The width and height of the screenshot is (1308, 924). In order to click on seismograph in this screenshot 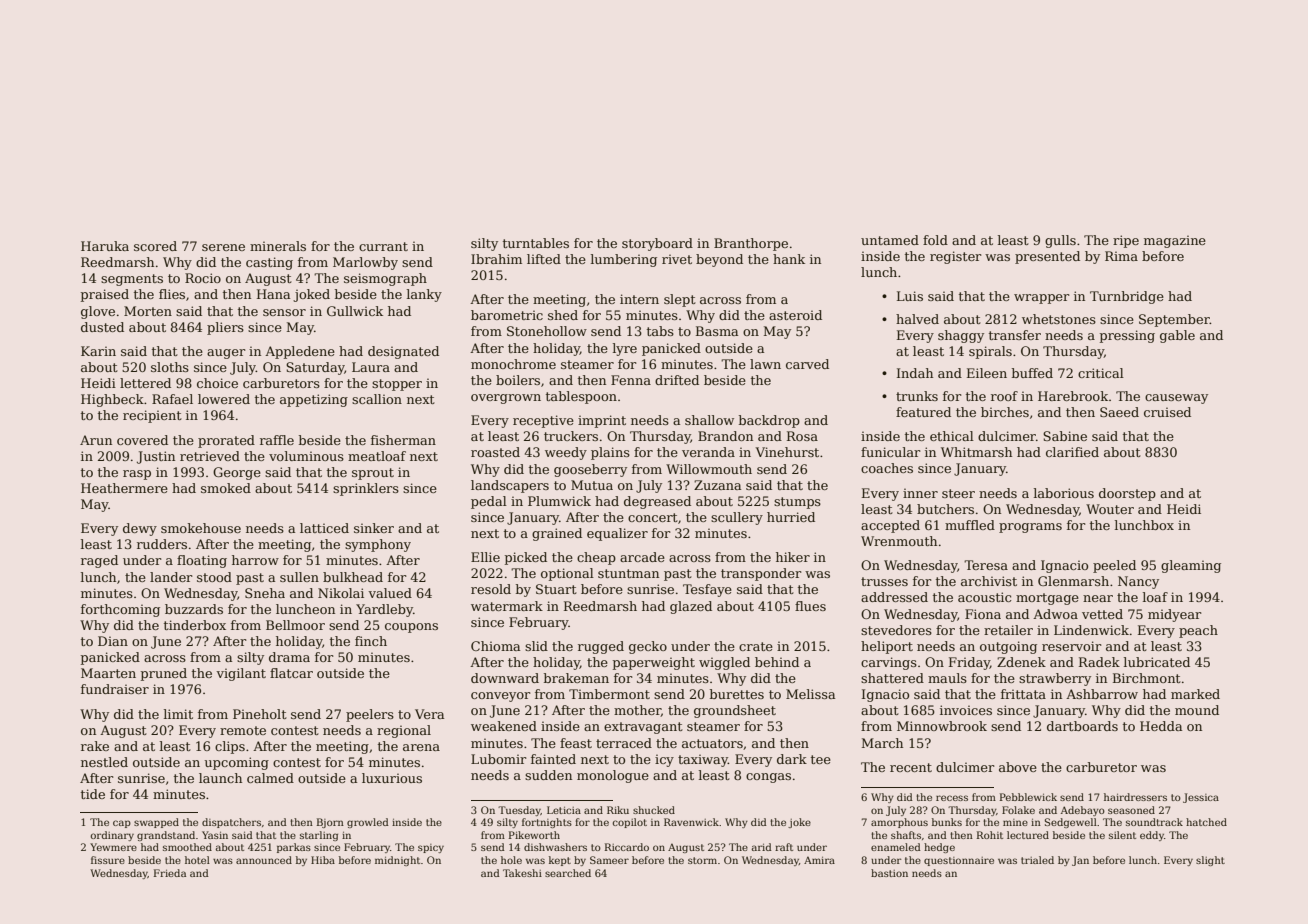, I will do `click(385, 279)`.
